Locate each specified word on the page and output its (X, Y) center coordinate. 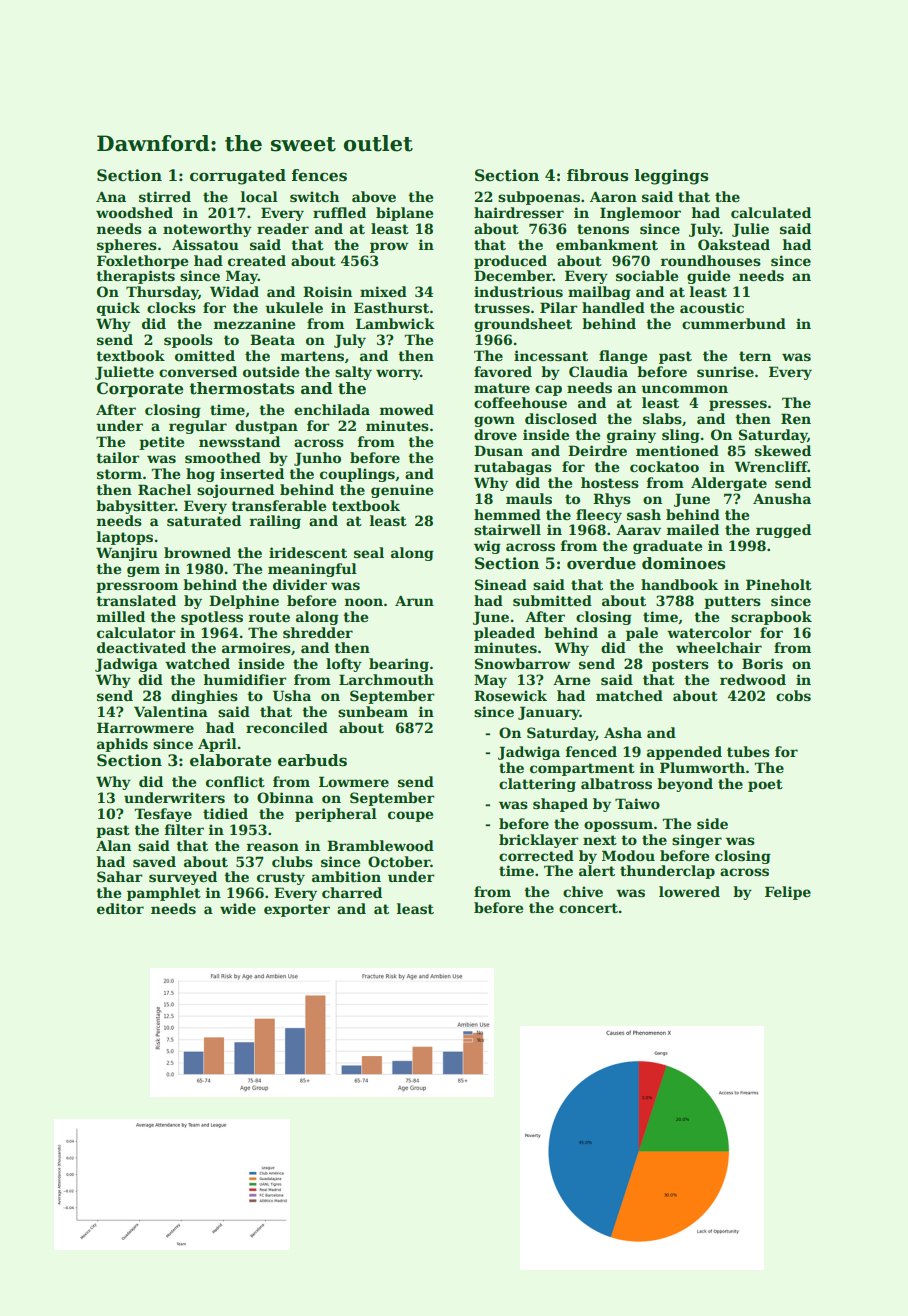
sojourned (235, 491)
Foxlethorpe (142, 262)
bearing (399, 665)
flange (623, 357)
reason (273, 847)
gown (494, 421)
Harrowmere (145, 727)
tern (755, 356)
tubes (748, 751)
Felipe (788, 893)
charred (352, 892)
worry (398, 374)
